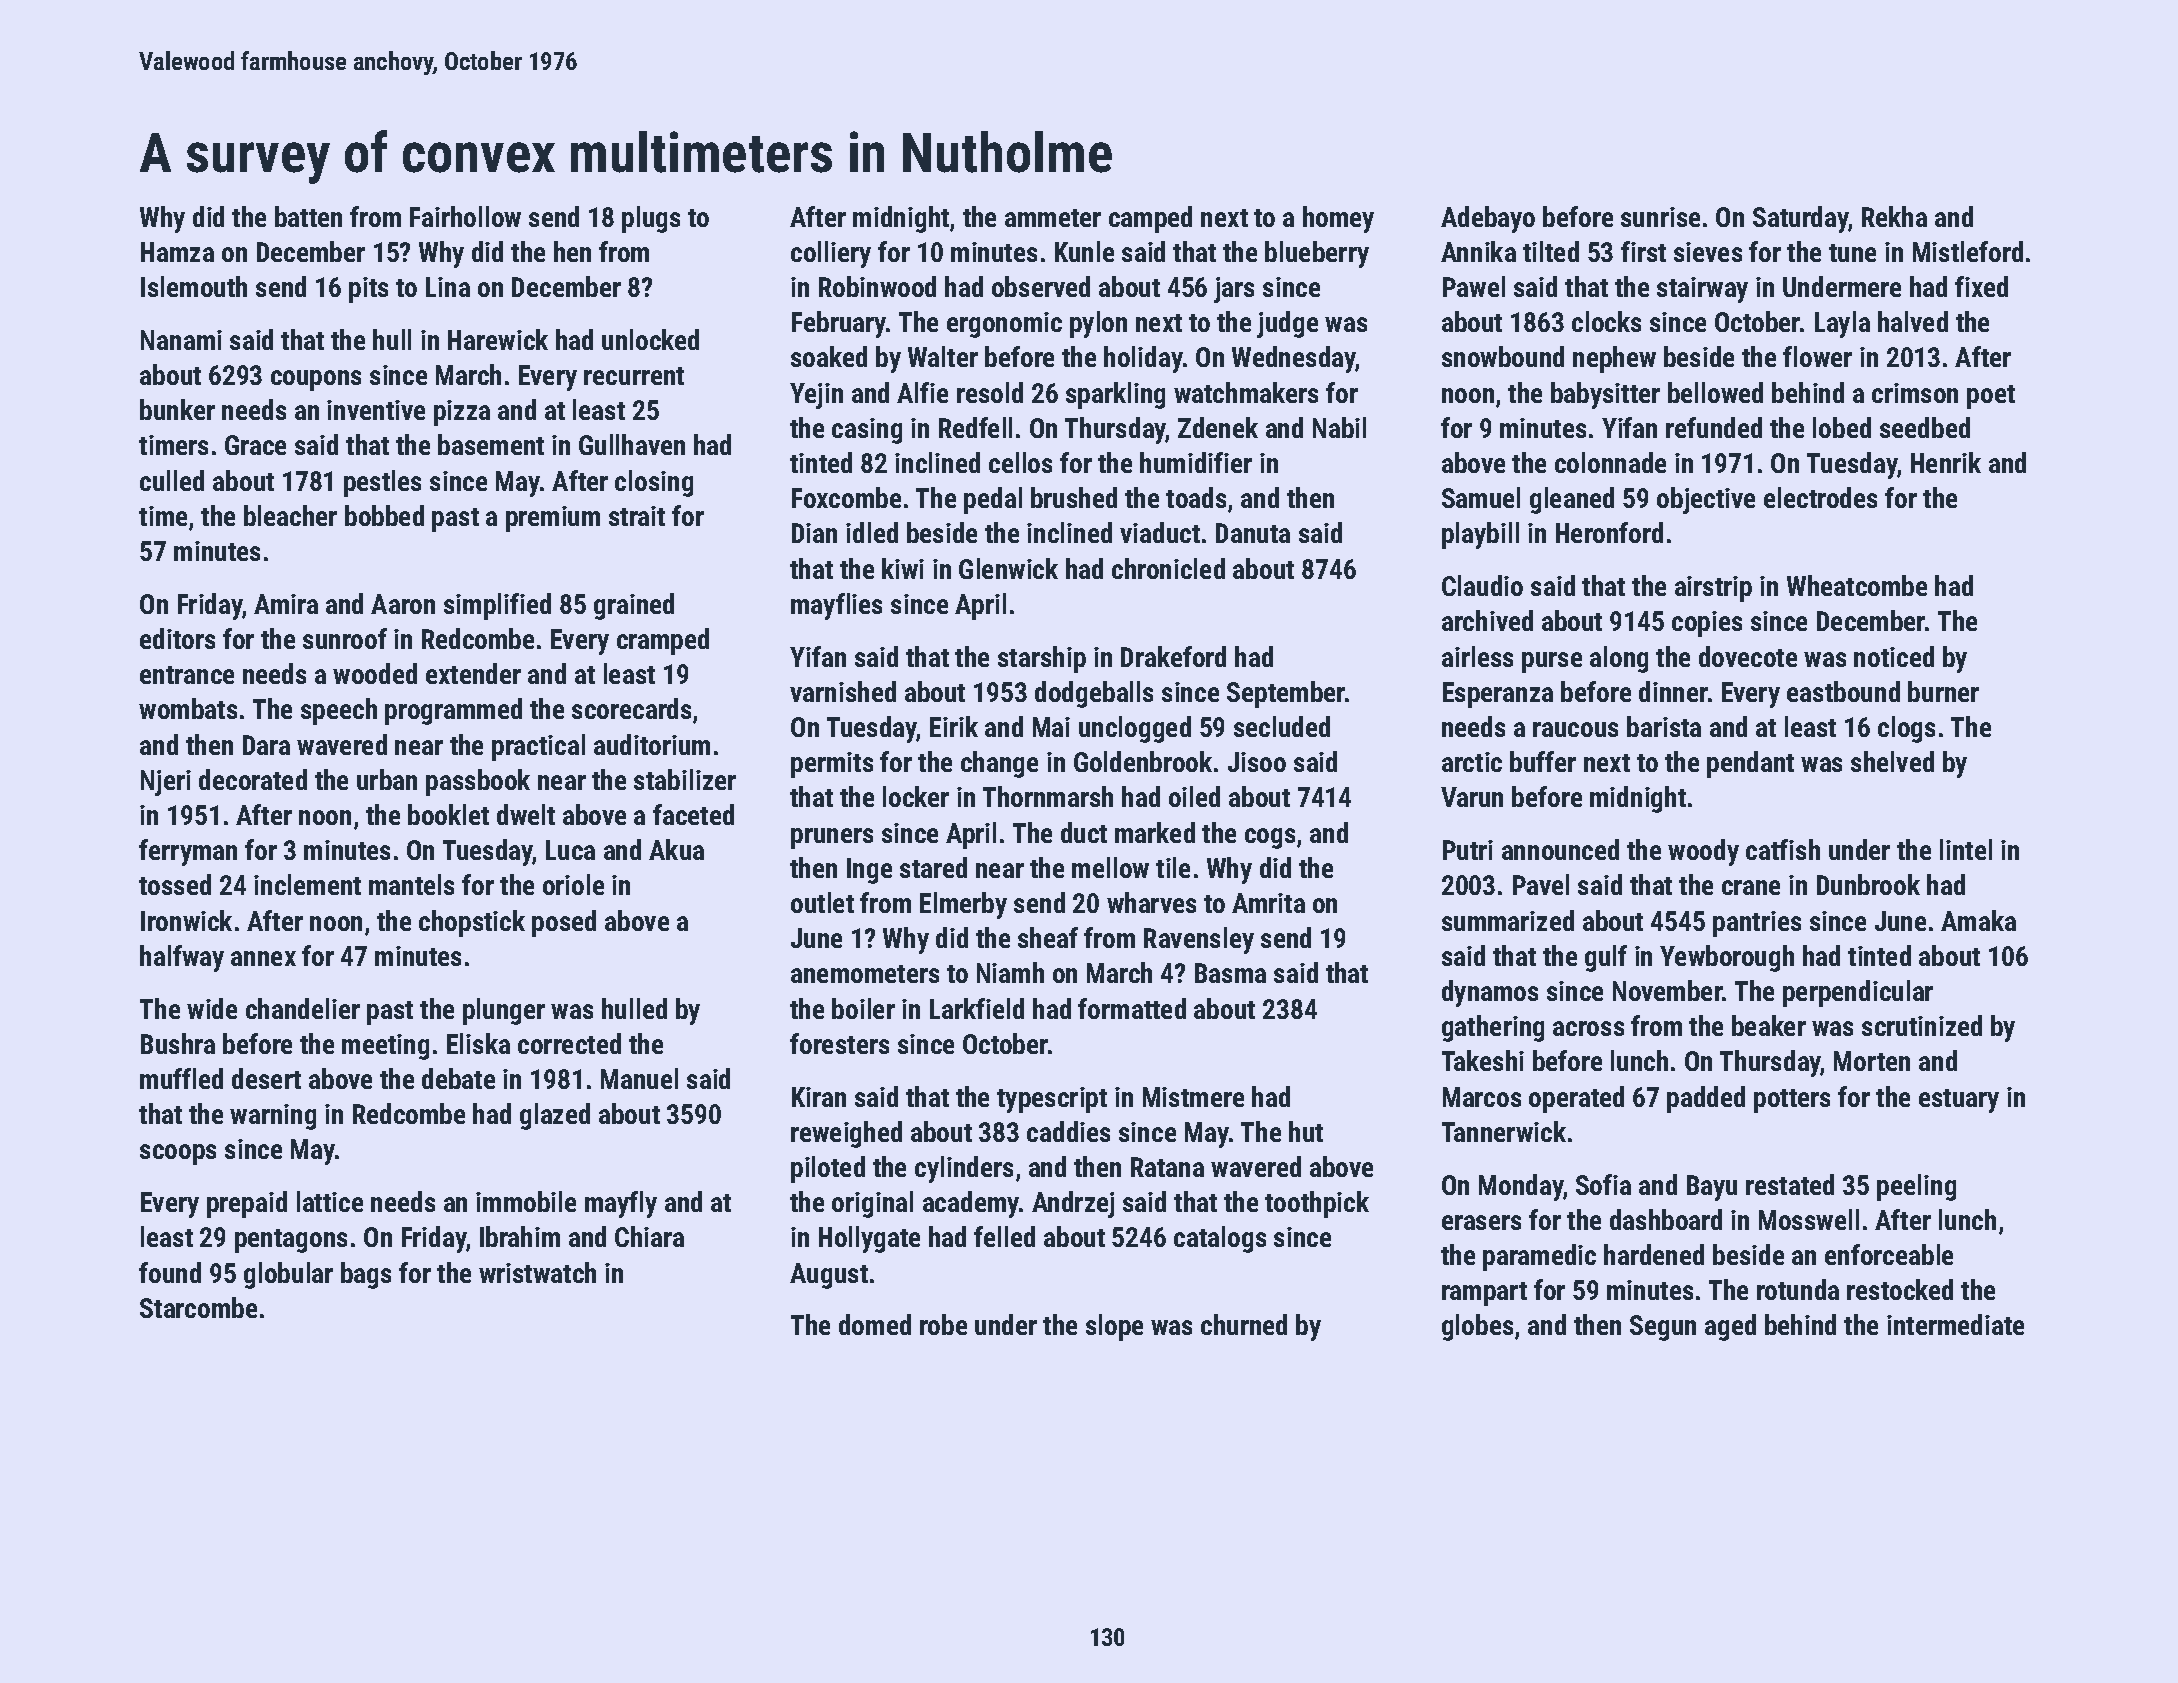 Image resolution: width=2178 pixels, height=1683 pixels. Describe the element at coordinates (1955, 1324) in the screenshot. I see `intermediate` at that location.
